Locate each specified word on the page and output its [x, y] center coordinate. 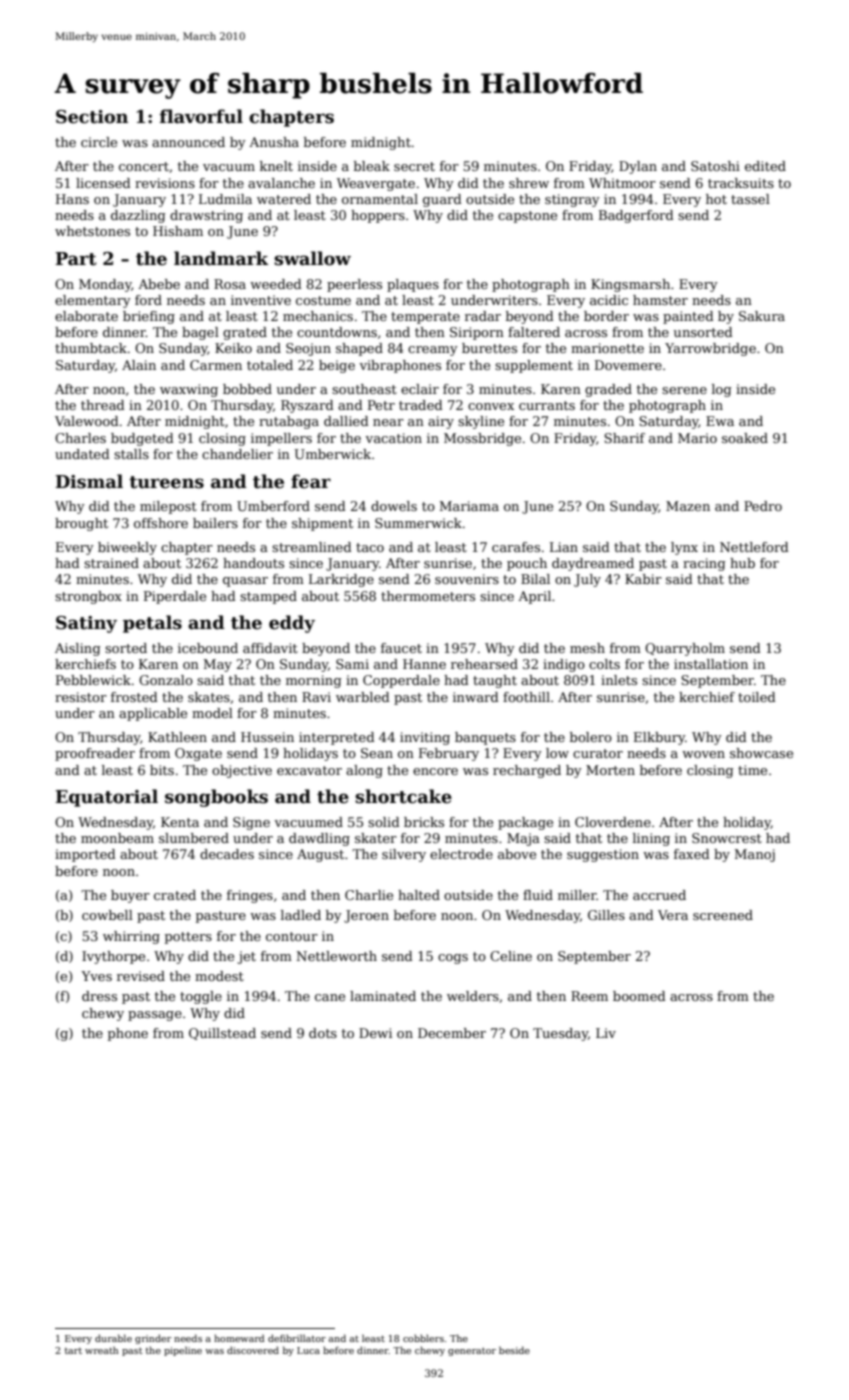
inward [476, 697]
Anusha [274, 142]
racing [704, 564]
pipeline [183, 1351]
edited [765, 166]
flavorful [201, 116]
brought [81, 524]
